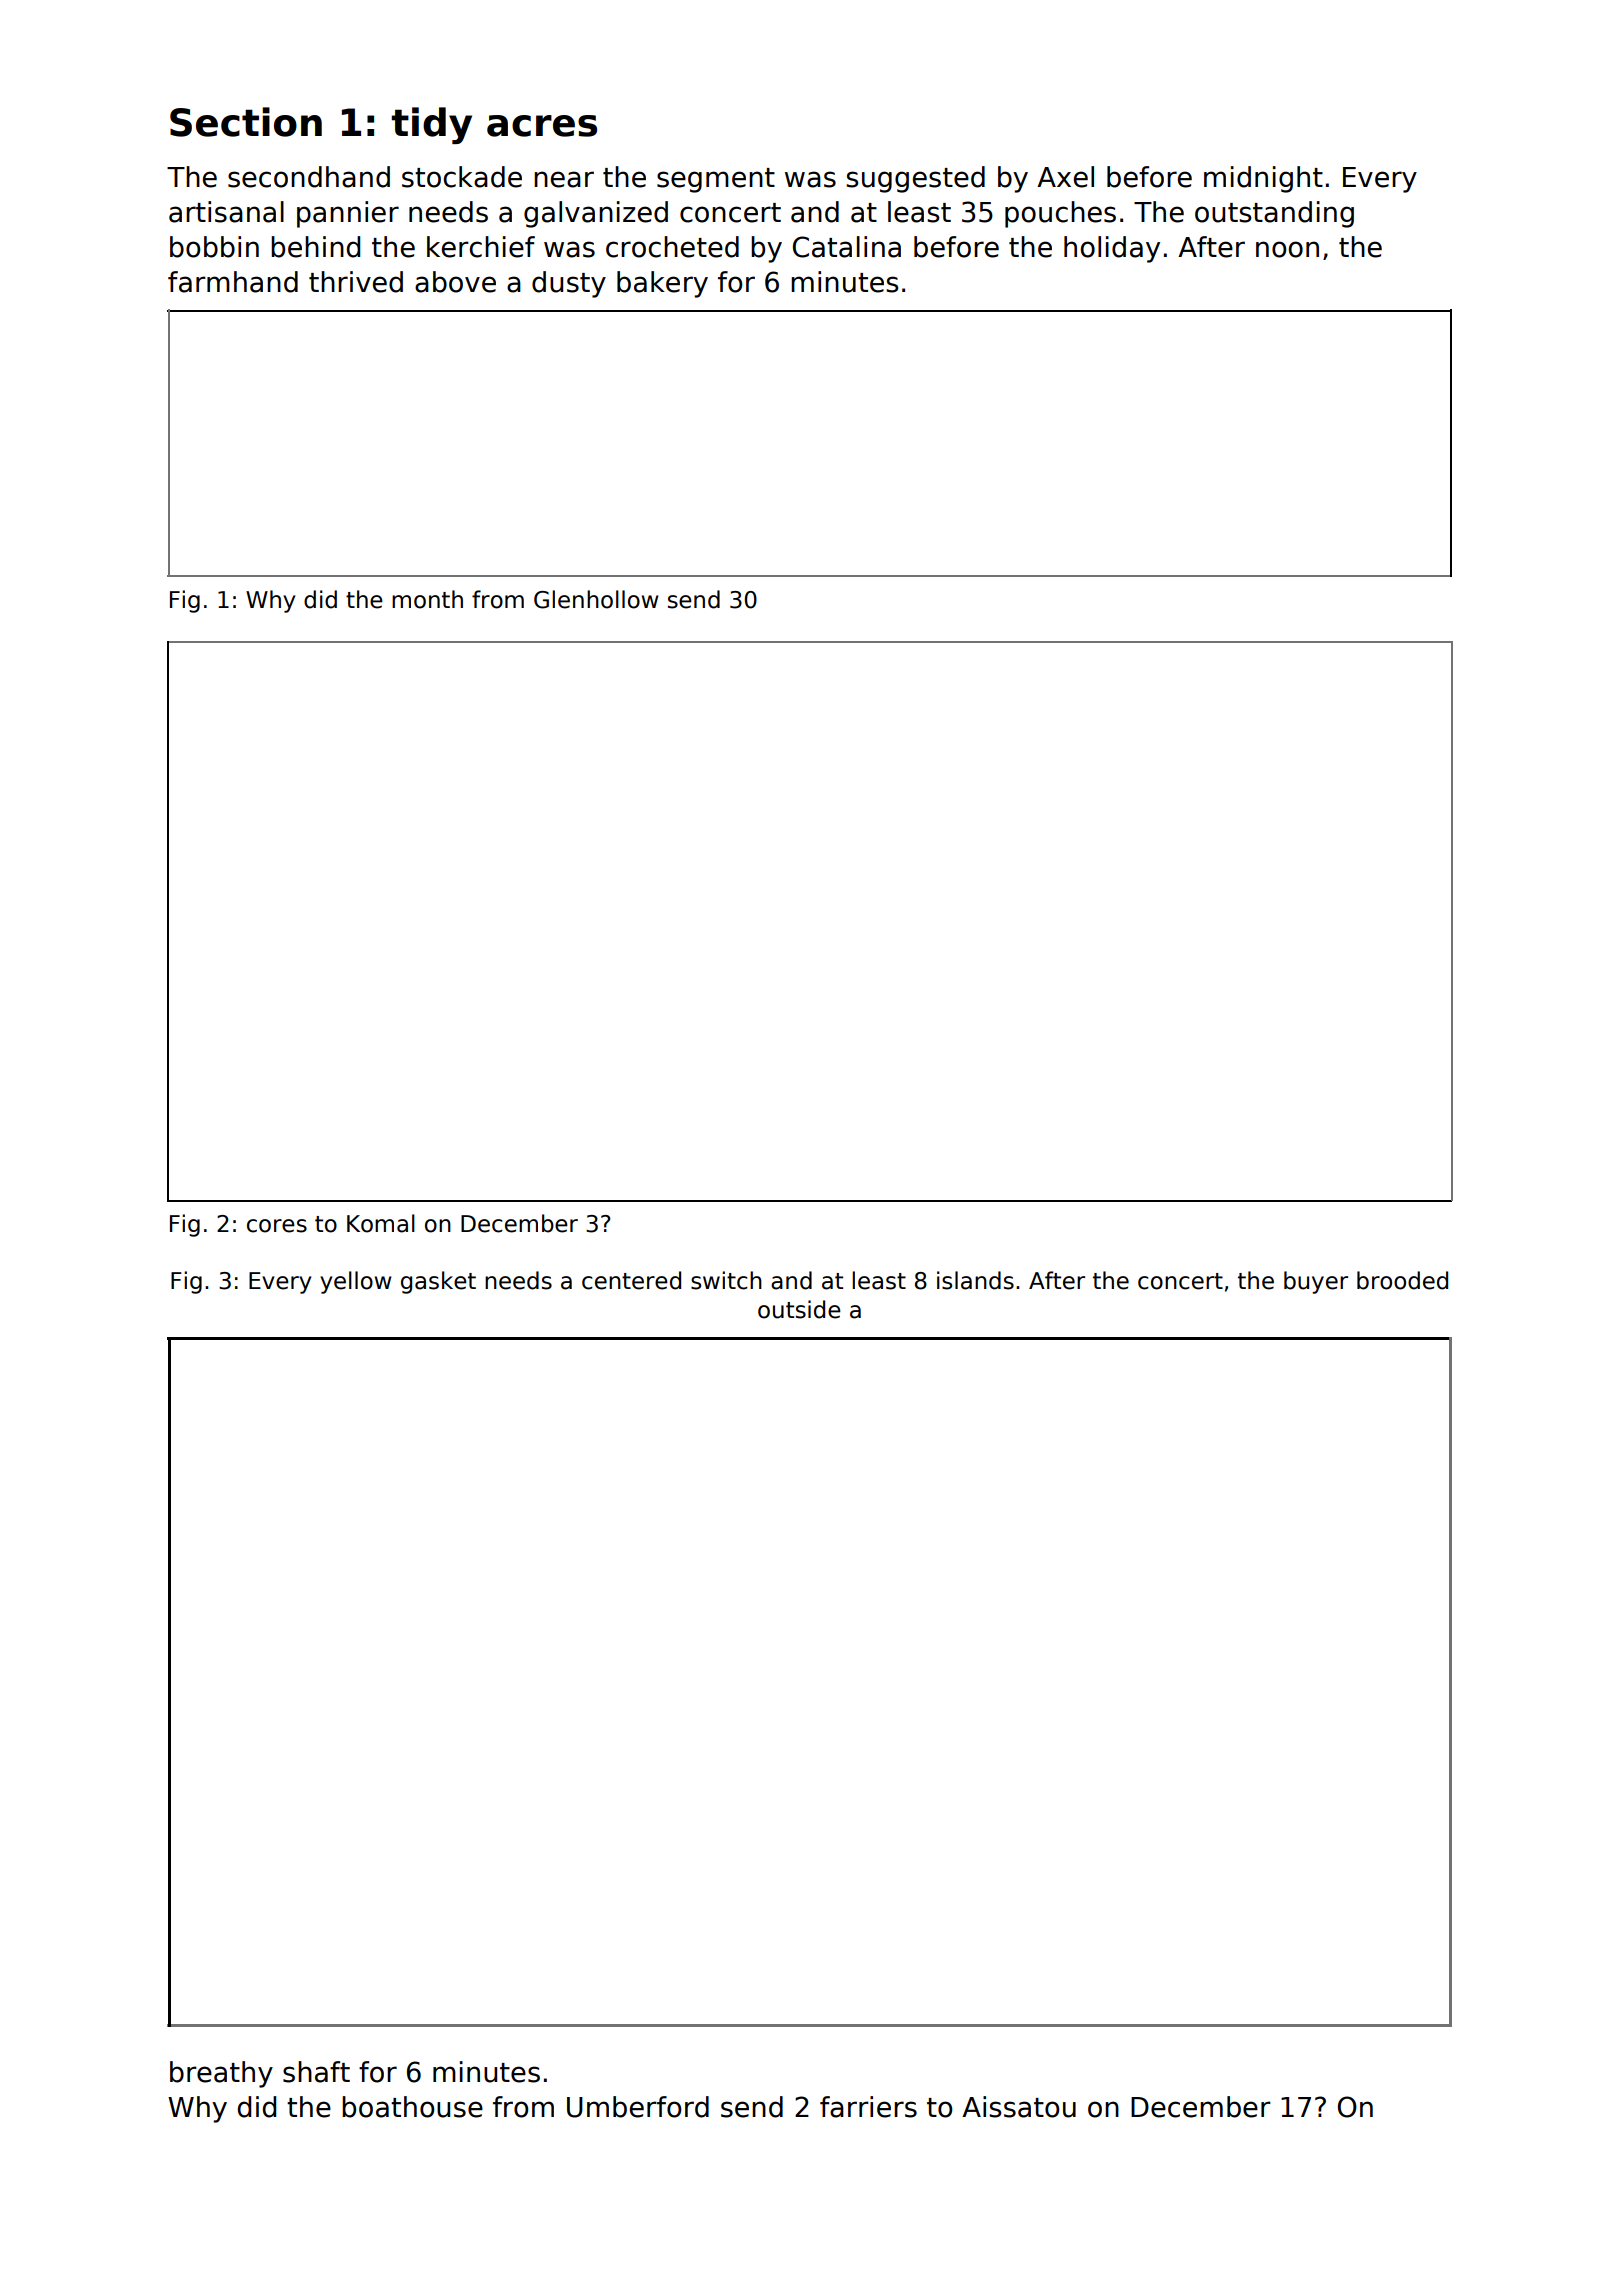 Image resolution: width=1620 pixels, height=2292 pixels. What do you see at coordinates (316, 2072) in the screenshot?
I see `shaft` at bounding box center [316, 2072].
